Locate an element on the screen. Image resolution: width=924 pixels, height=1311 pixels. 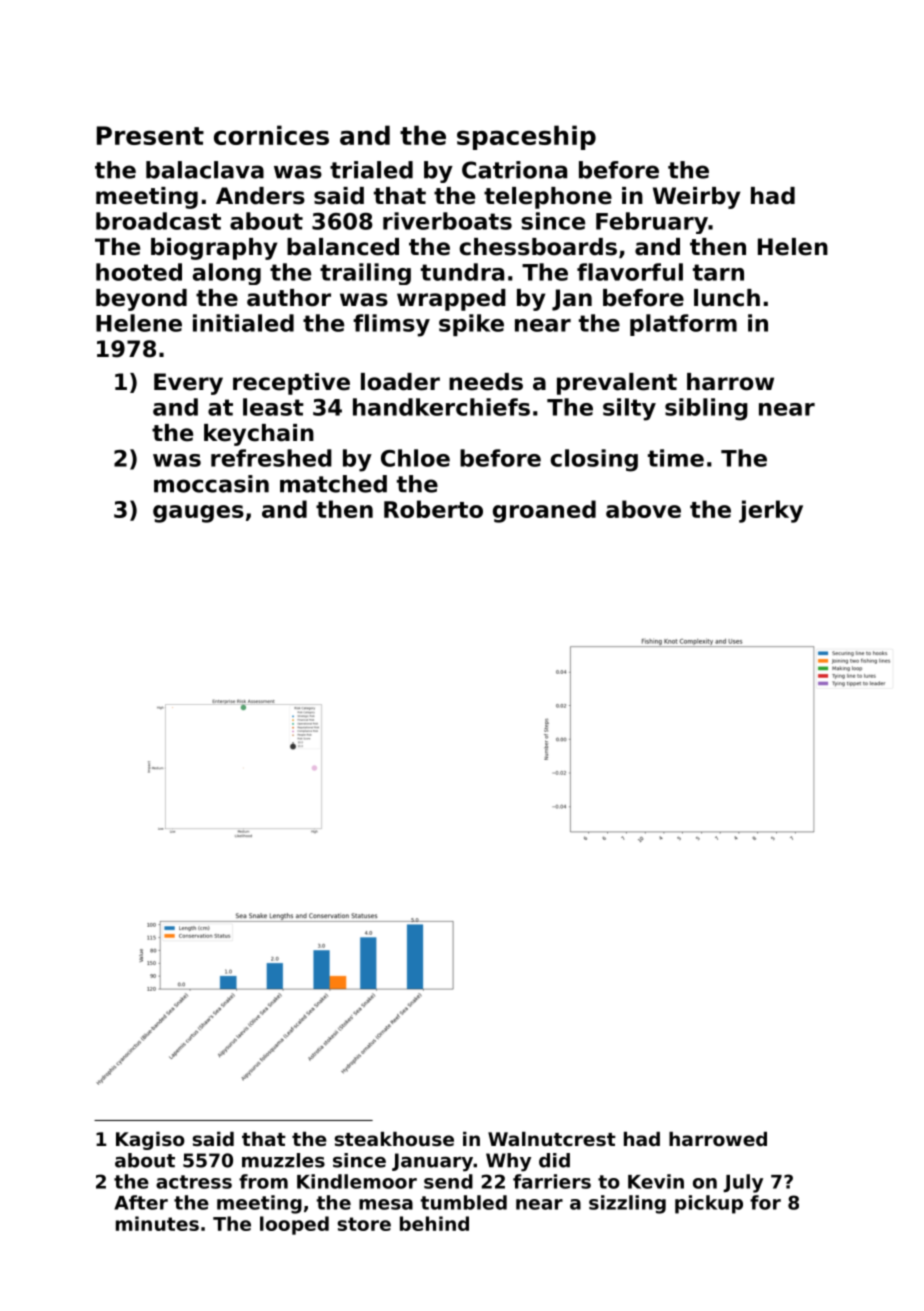
sibling is located at coordinates (706, 409).
